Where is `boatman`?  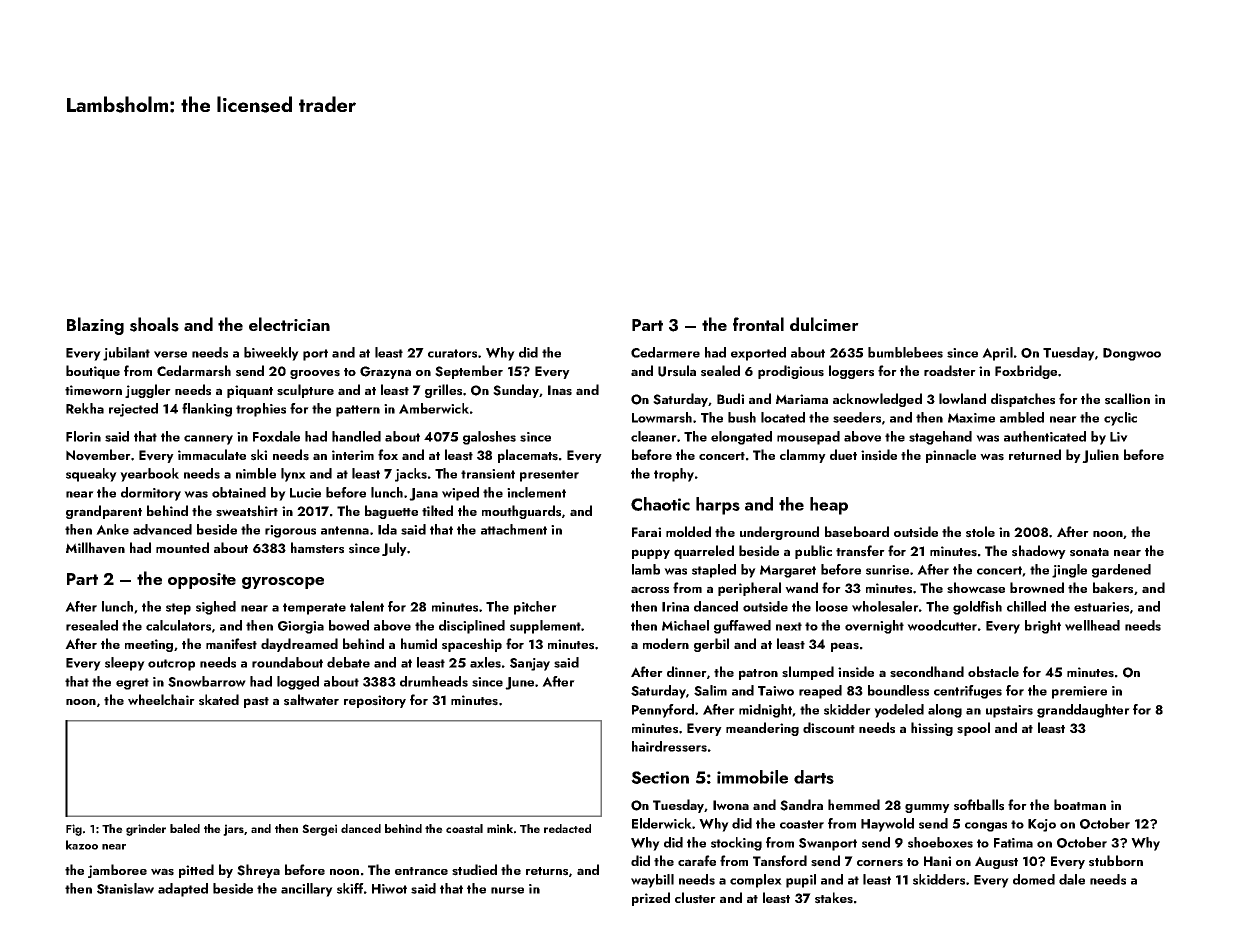
boatman is located at coordinates (1080, 804).
